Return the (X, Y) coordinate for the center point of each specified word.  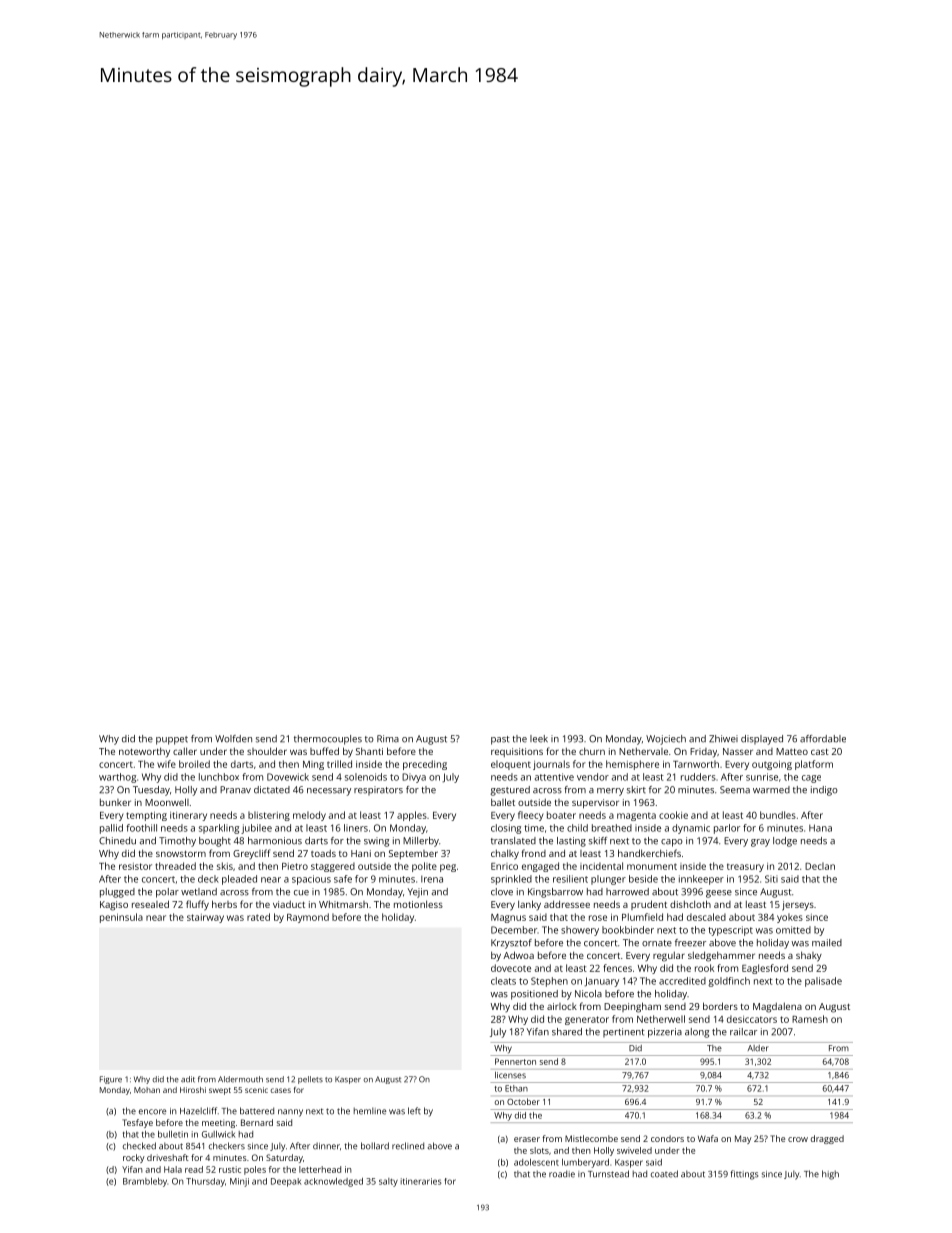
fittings (744, 1175)
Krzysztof (511, 944)
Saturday (284, 1158)
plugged (117, 893)
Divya (414, 778)
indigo (824, 791)
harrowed (627, 892)
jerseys (798, 906)
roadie (562, 1174)
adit (188, 1079)
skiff (598, 841)
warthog (117, 778)
